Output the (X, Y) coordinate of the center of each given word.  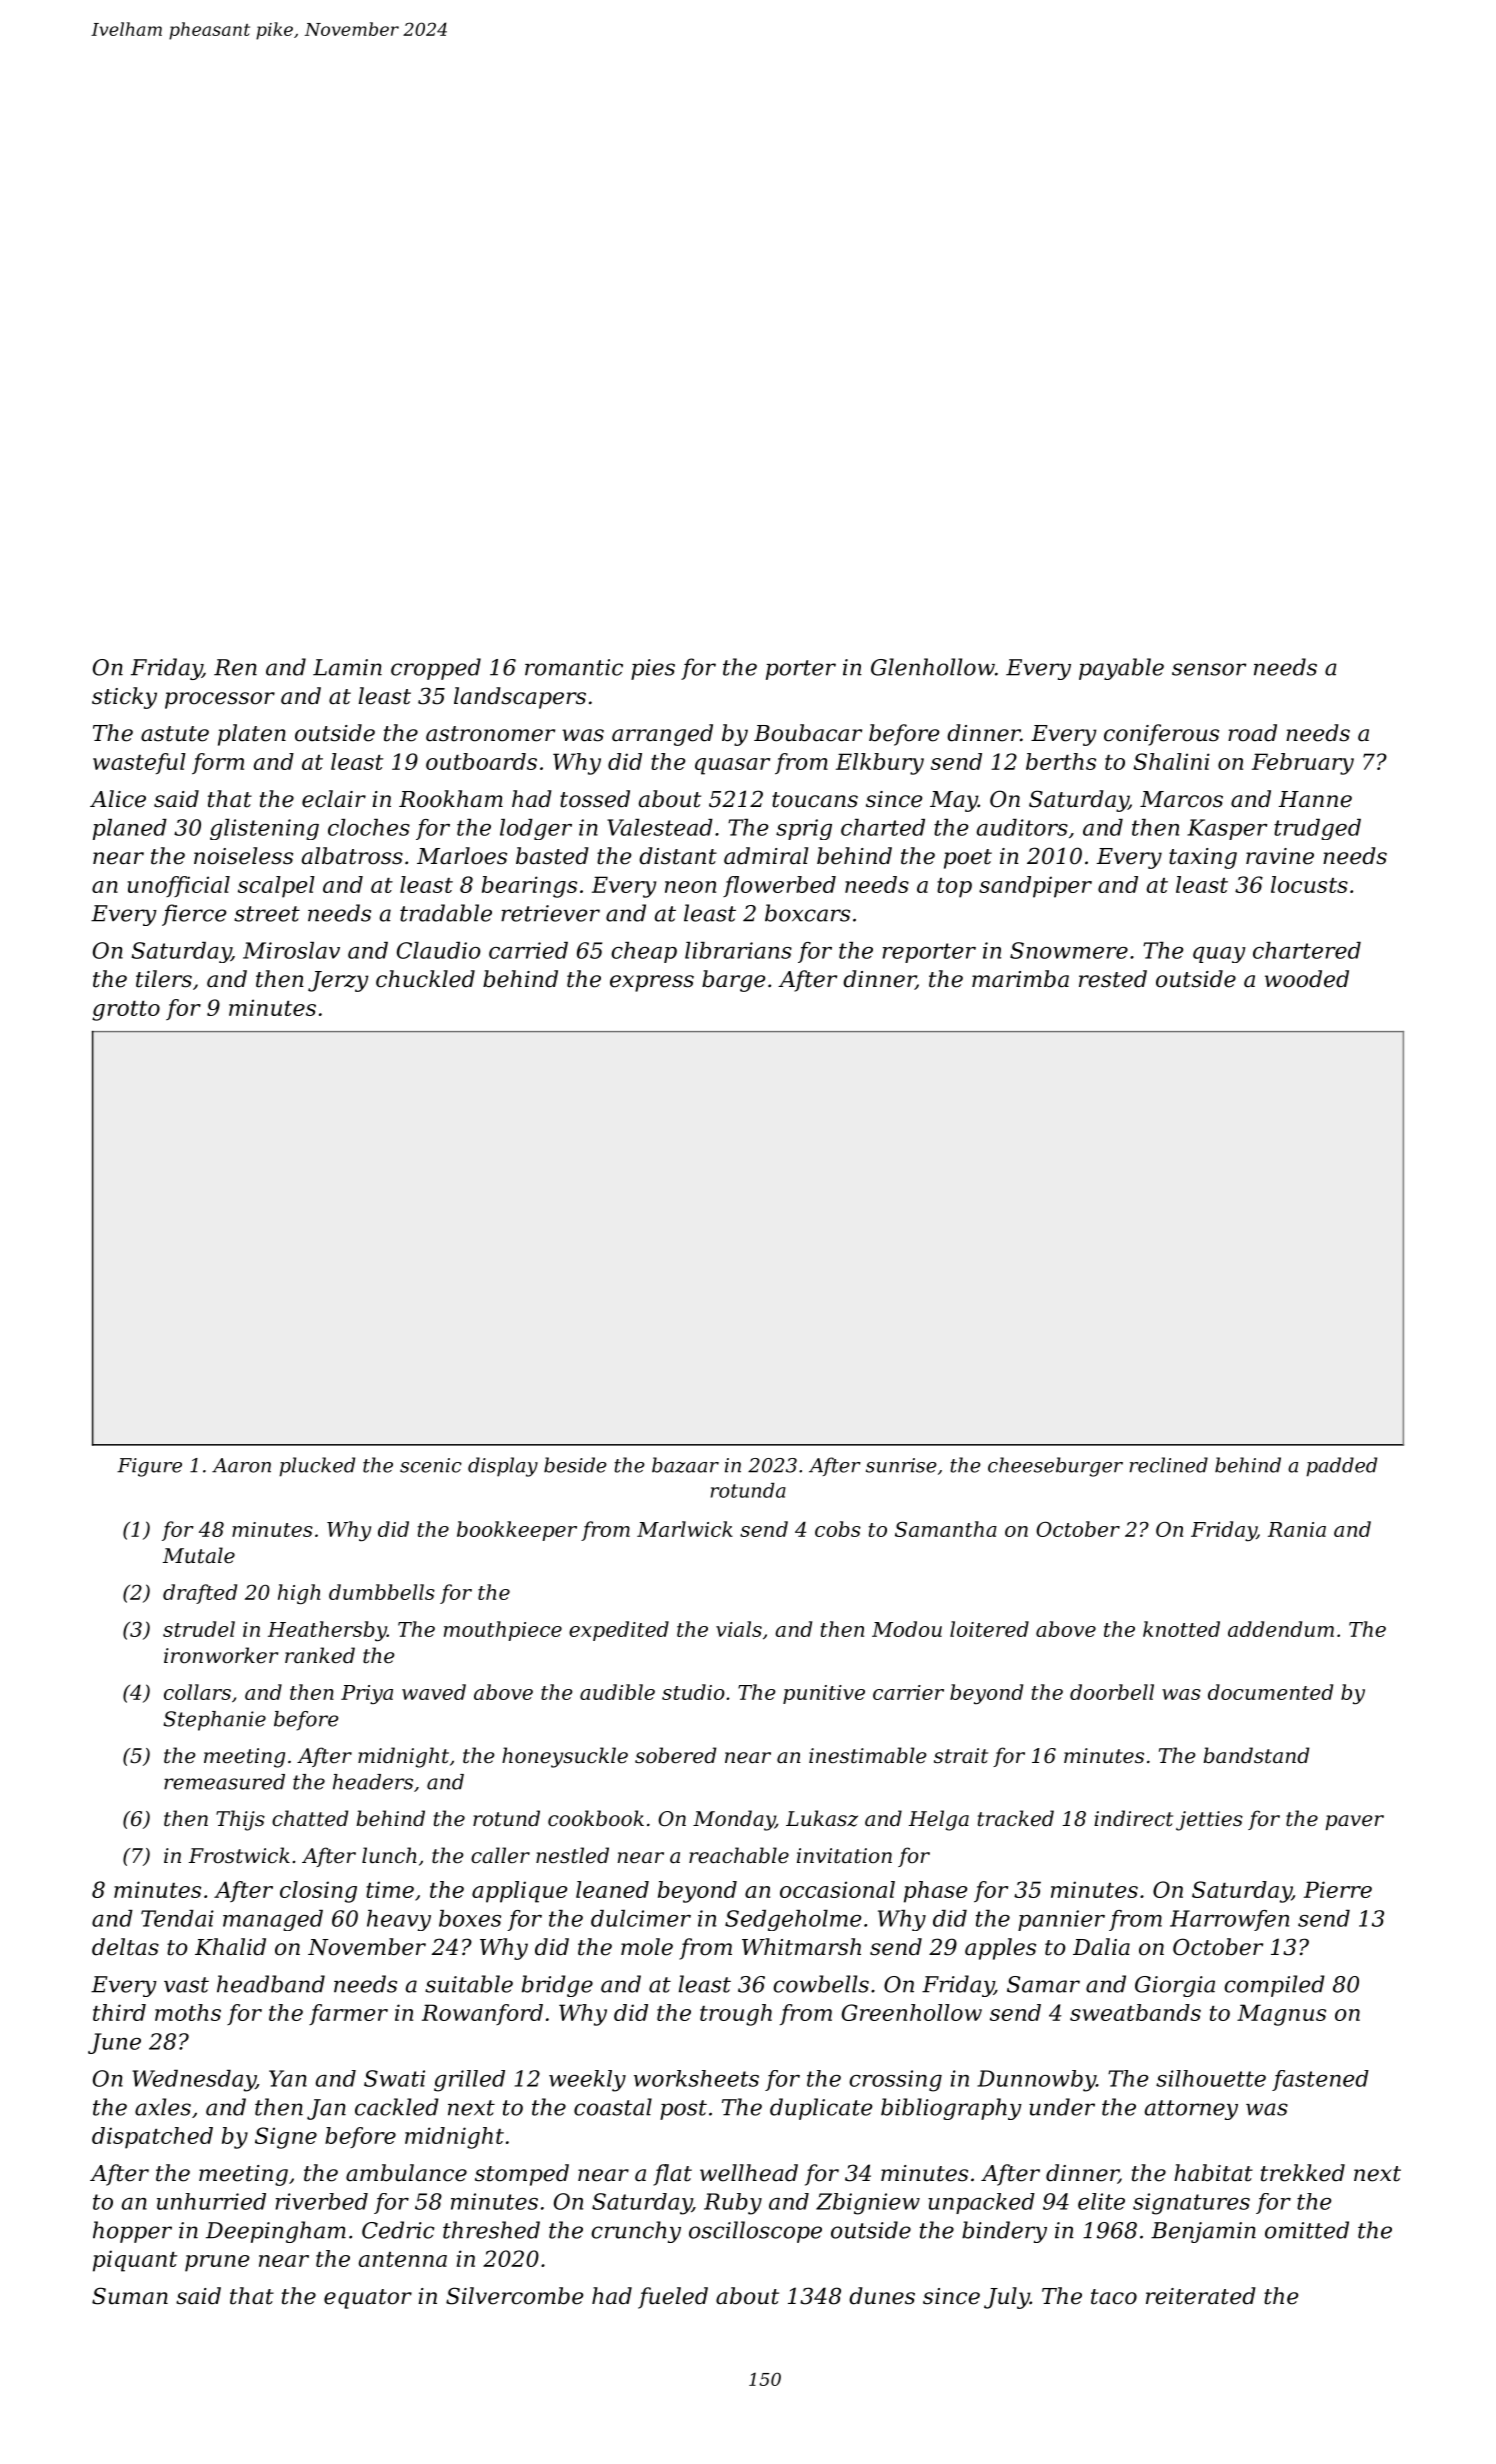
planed (130, 829)
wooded (1307, 979)
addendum (1281, 1629)
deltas (125, 1947)
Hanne (1315, 799)
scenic (431, 1465)
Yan (288, 2078)
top (954, 888)
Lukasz (822, 1818)
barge (733, 981)
